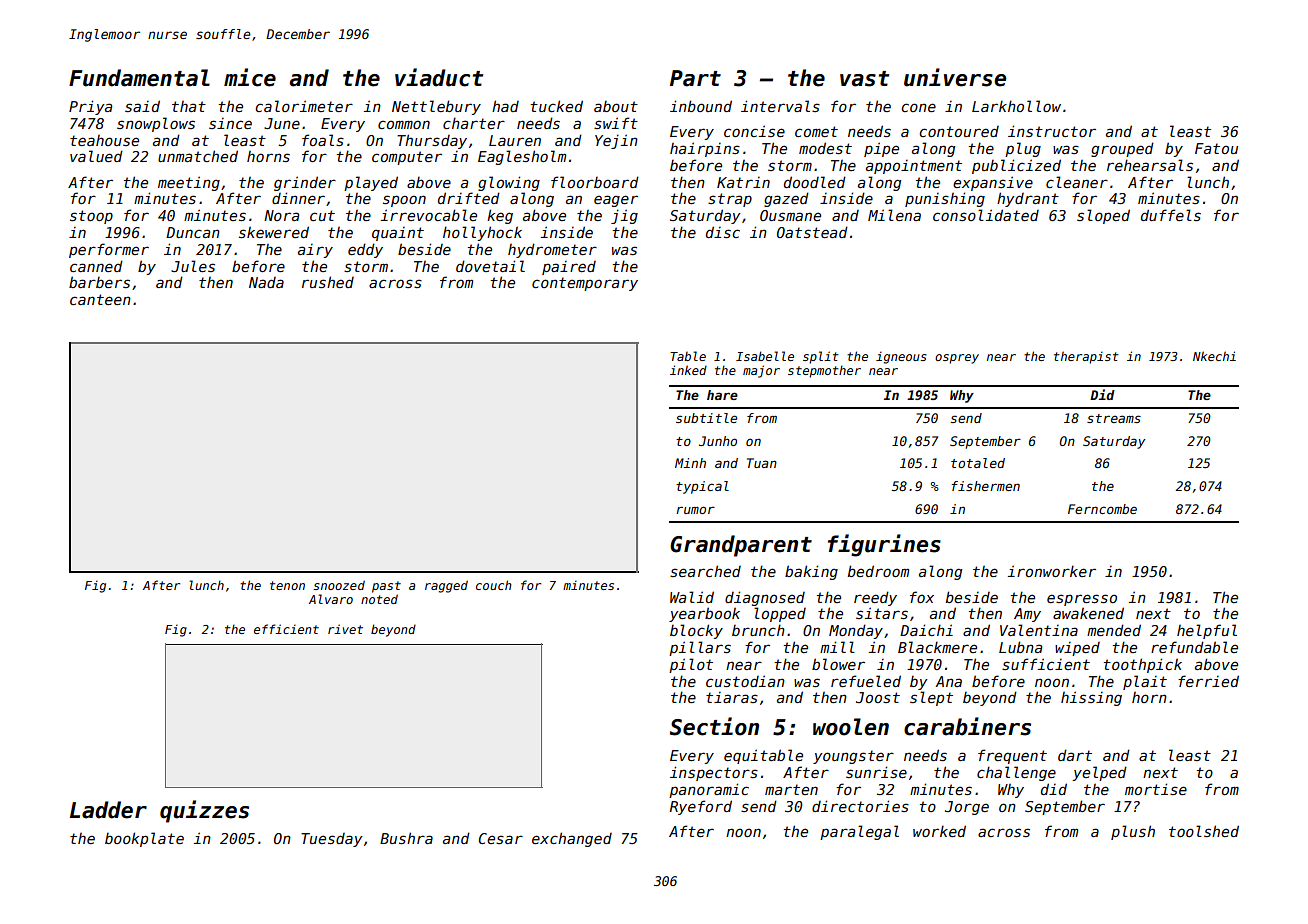 The image size is (1308, 924). What do you see at coordinates (398, 234) in the screenshot?
I see `quaint` at bounding box center [398, 234].
